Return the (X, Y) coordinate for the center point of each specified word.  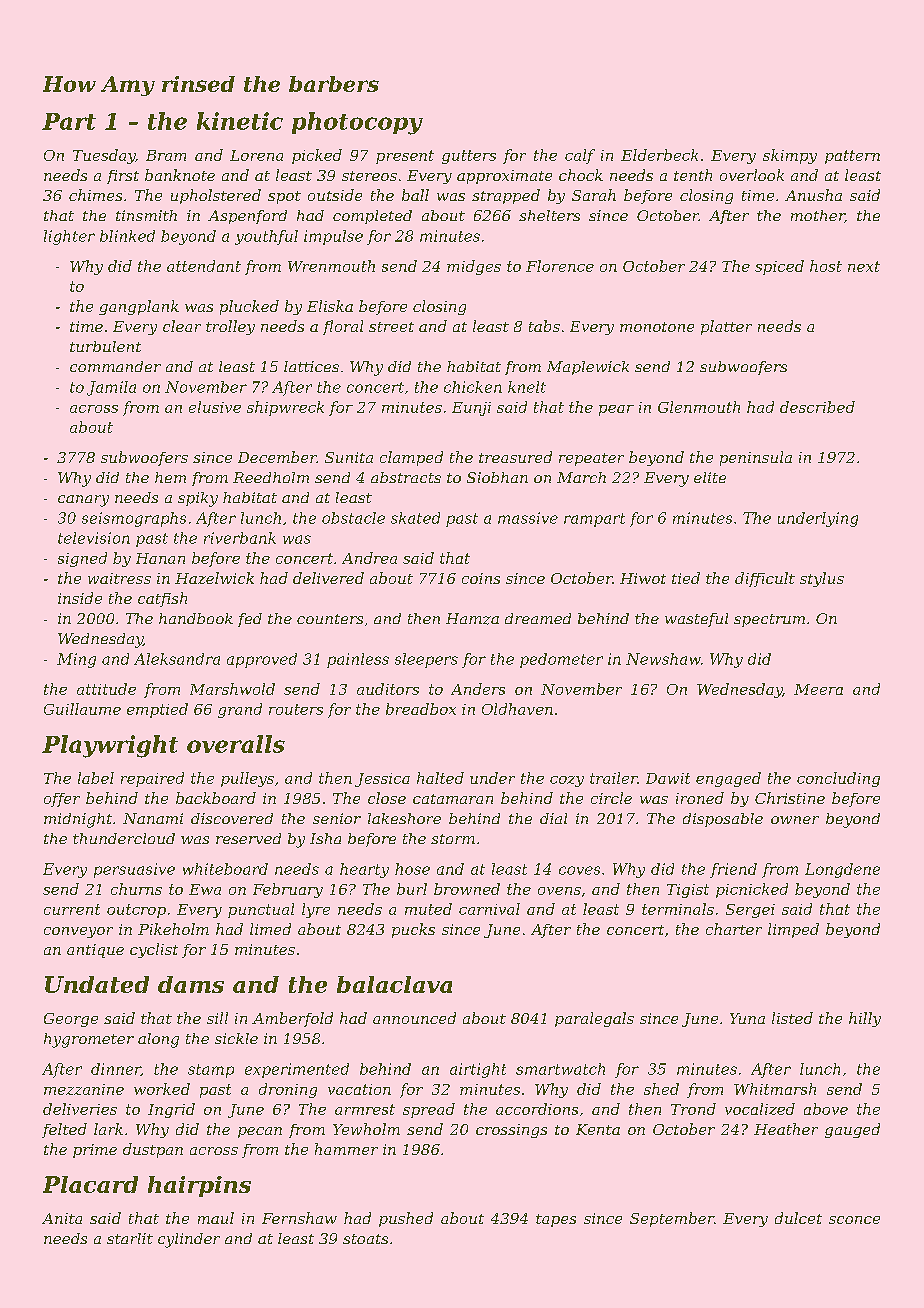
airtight (478, 1070)
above (826, 1109)
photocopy (357, 123)
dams (191, 984)
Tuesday (104, 156)
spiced (779, 267)
